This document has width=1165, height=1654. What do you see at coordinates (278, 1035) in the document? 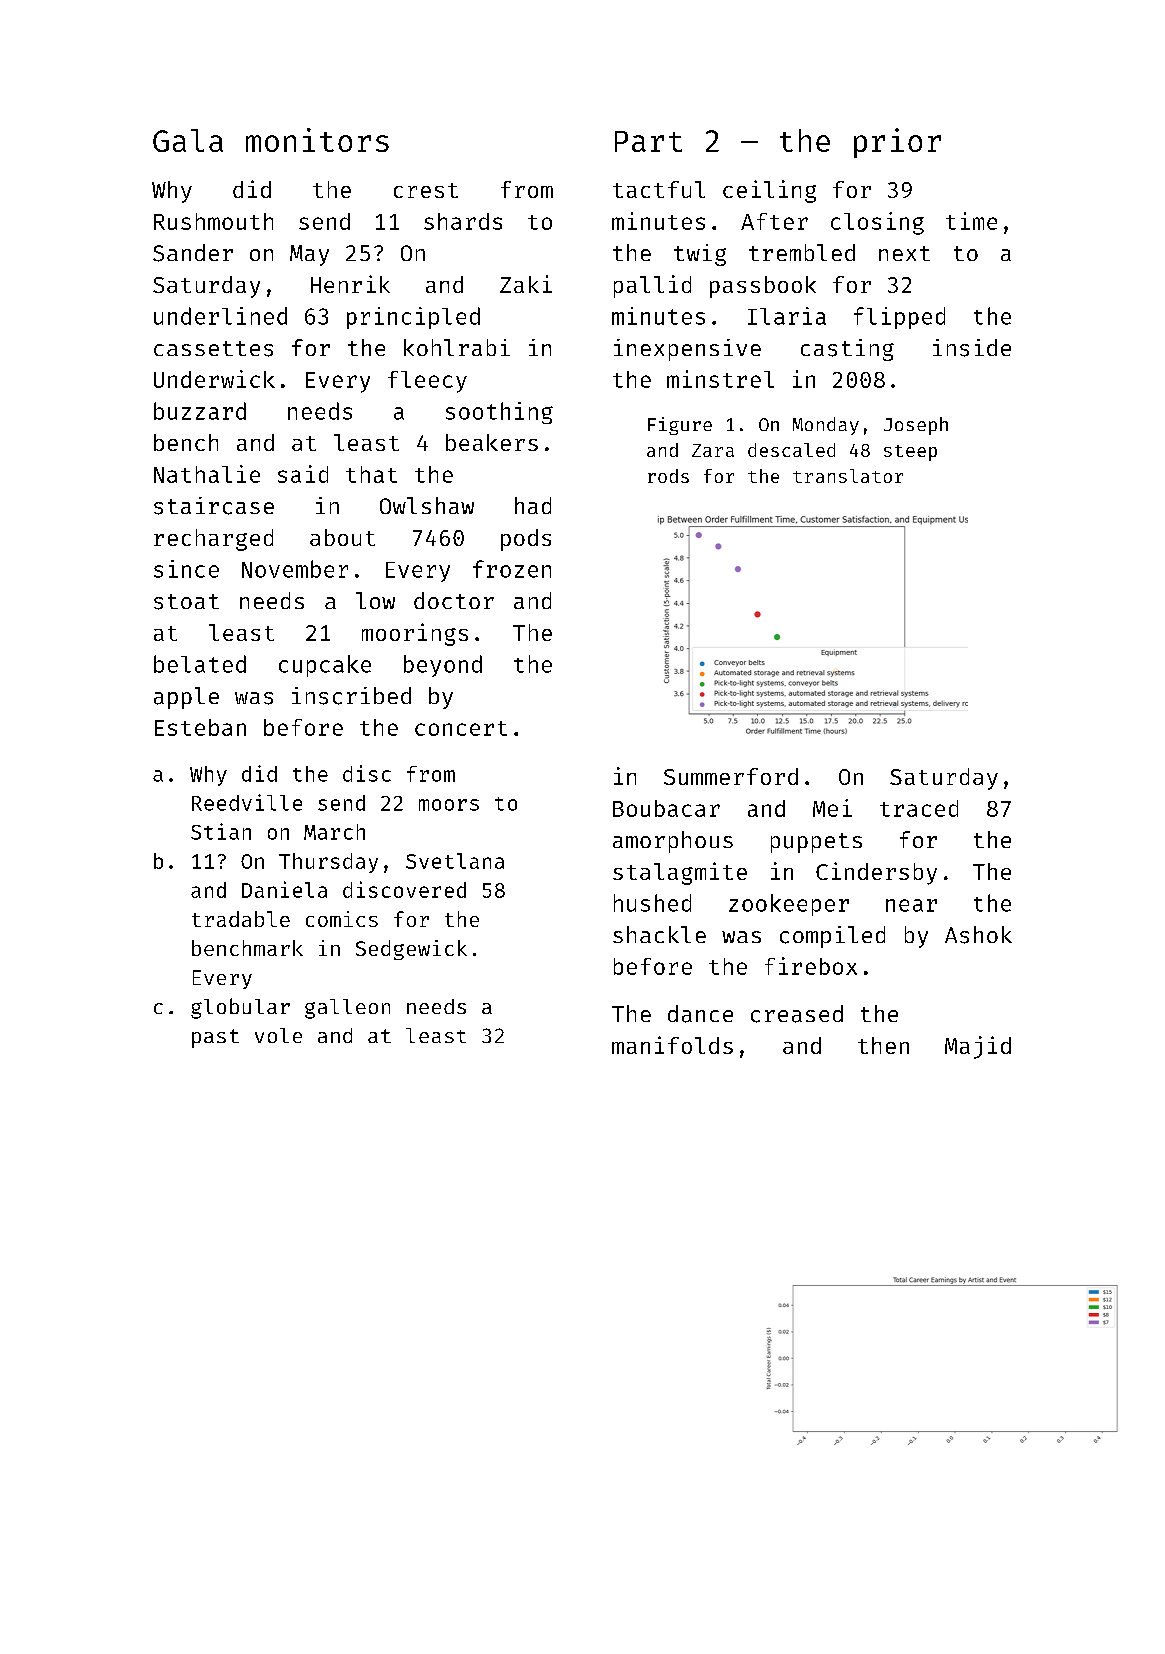
I see `vole` at bounding box center [278, 1035].
